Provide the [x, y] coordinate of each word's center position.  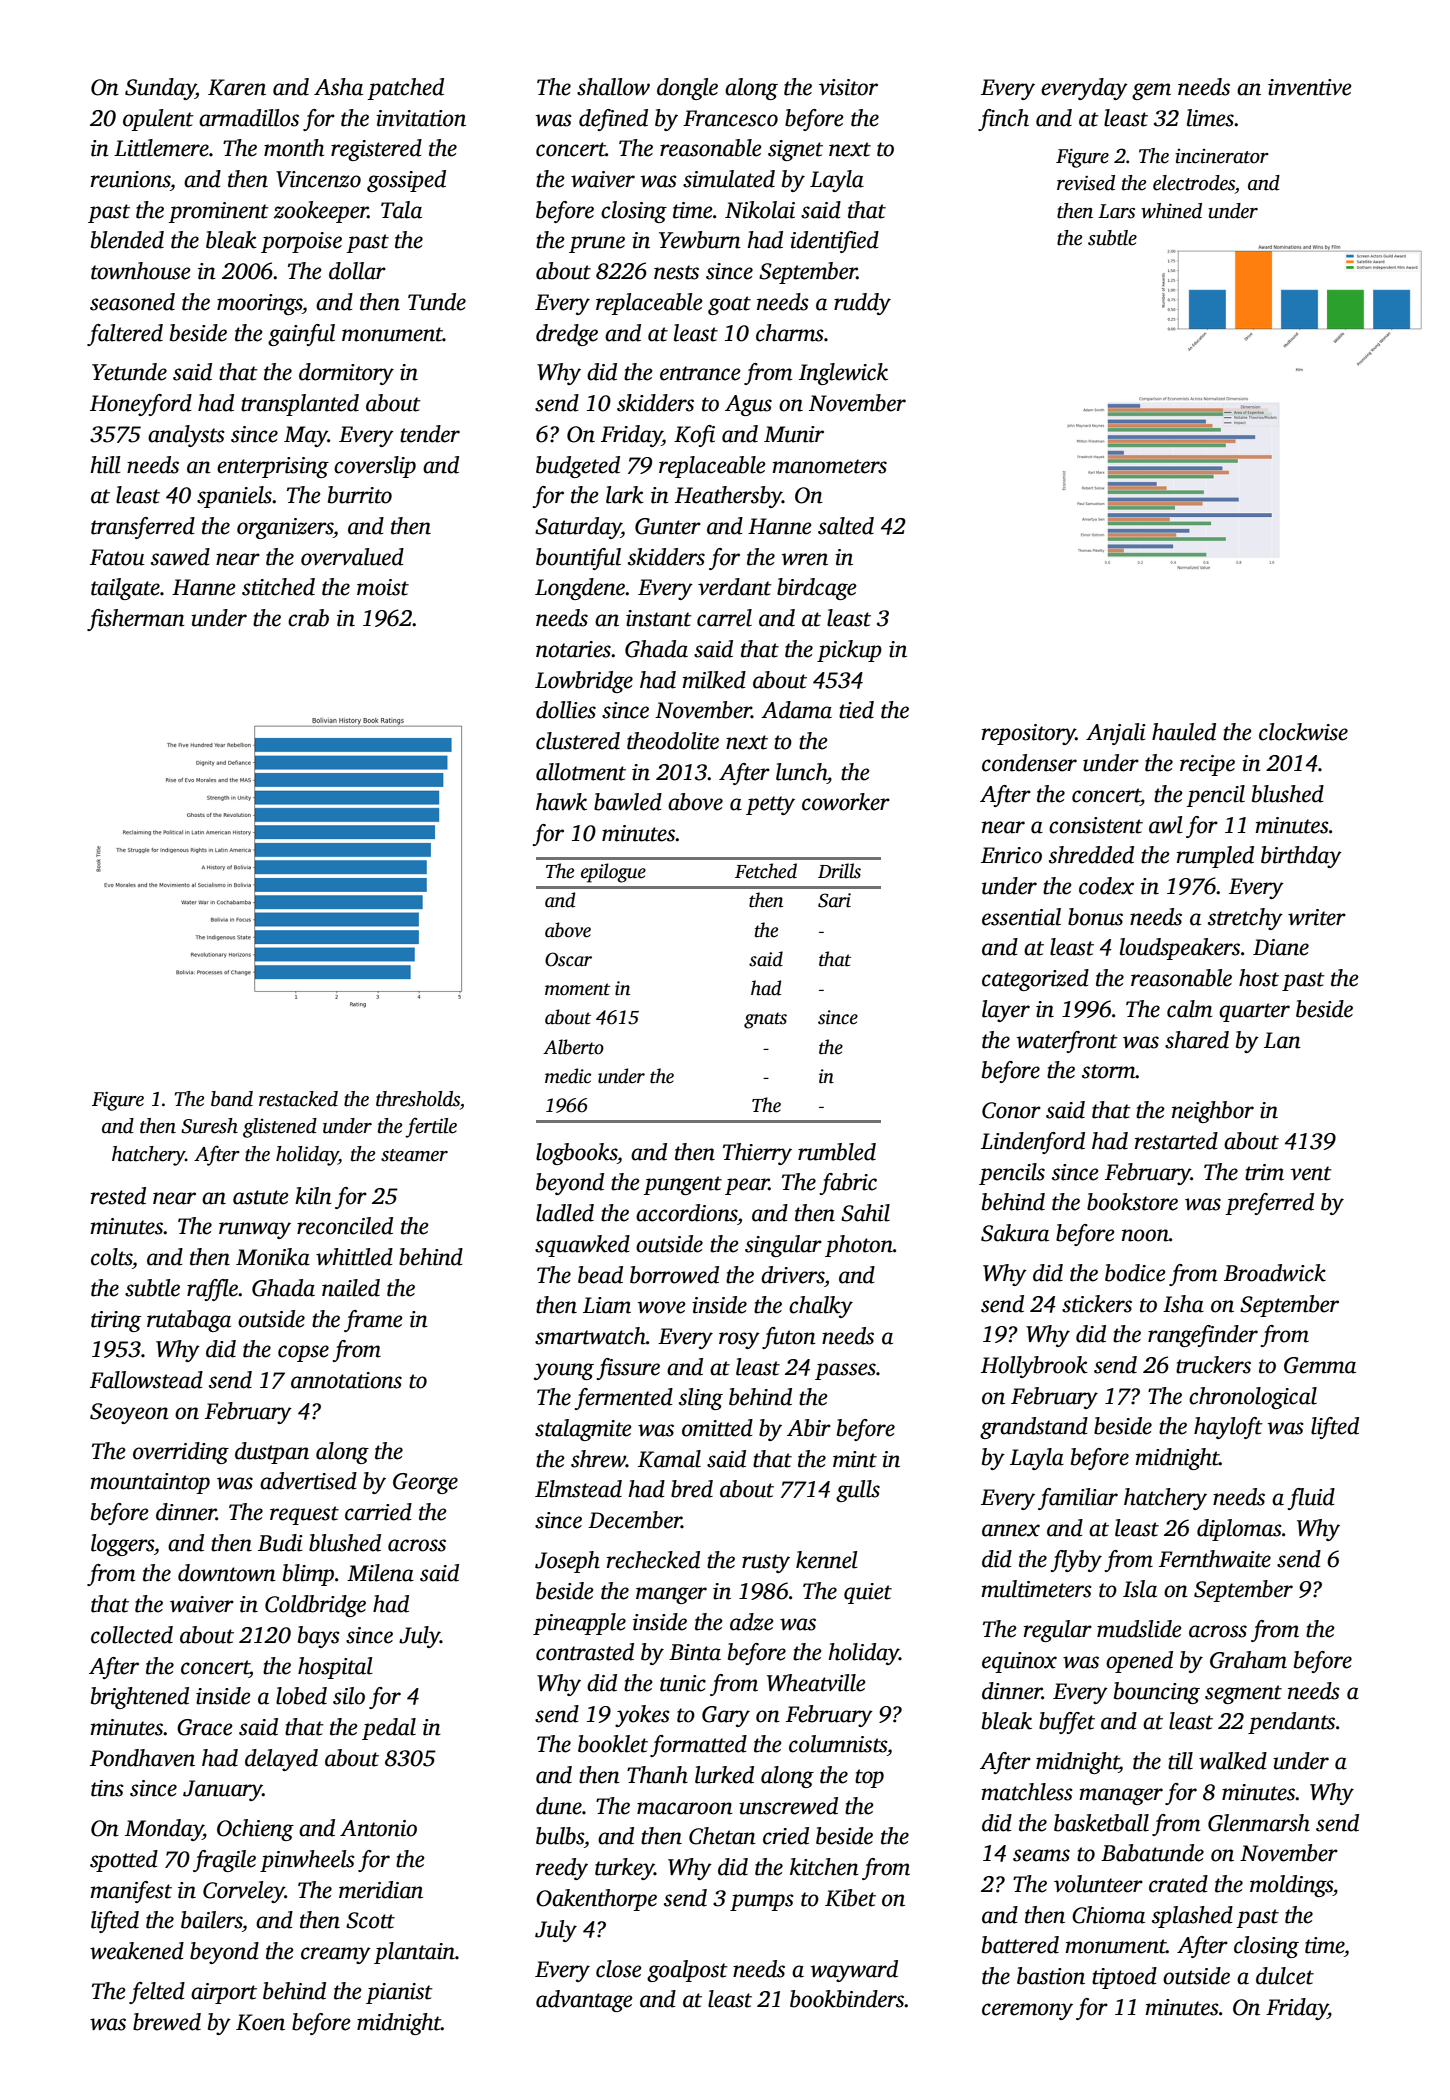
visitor [848, 87]
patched [406, 89]
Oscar [568, 959]
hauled [1184, 732]
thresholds [418, 1099]
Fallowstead [146, 1380]
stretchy [1245, 919]
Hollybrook [1034, 1367]
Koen [260, 2022]
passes [845, 1371]
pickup [849, 651]
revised [1086, 183]
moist [383, 587]
